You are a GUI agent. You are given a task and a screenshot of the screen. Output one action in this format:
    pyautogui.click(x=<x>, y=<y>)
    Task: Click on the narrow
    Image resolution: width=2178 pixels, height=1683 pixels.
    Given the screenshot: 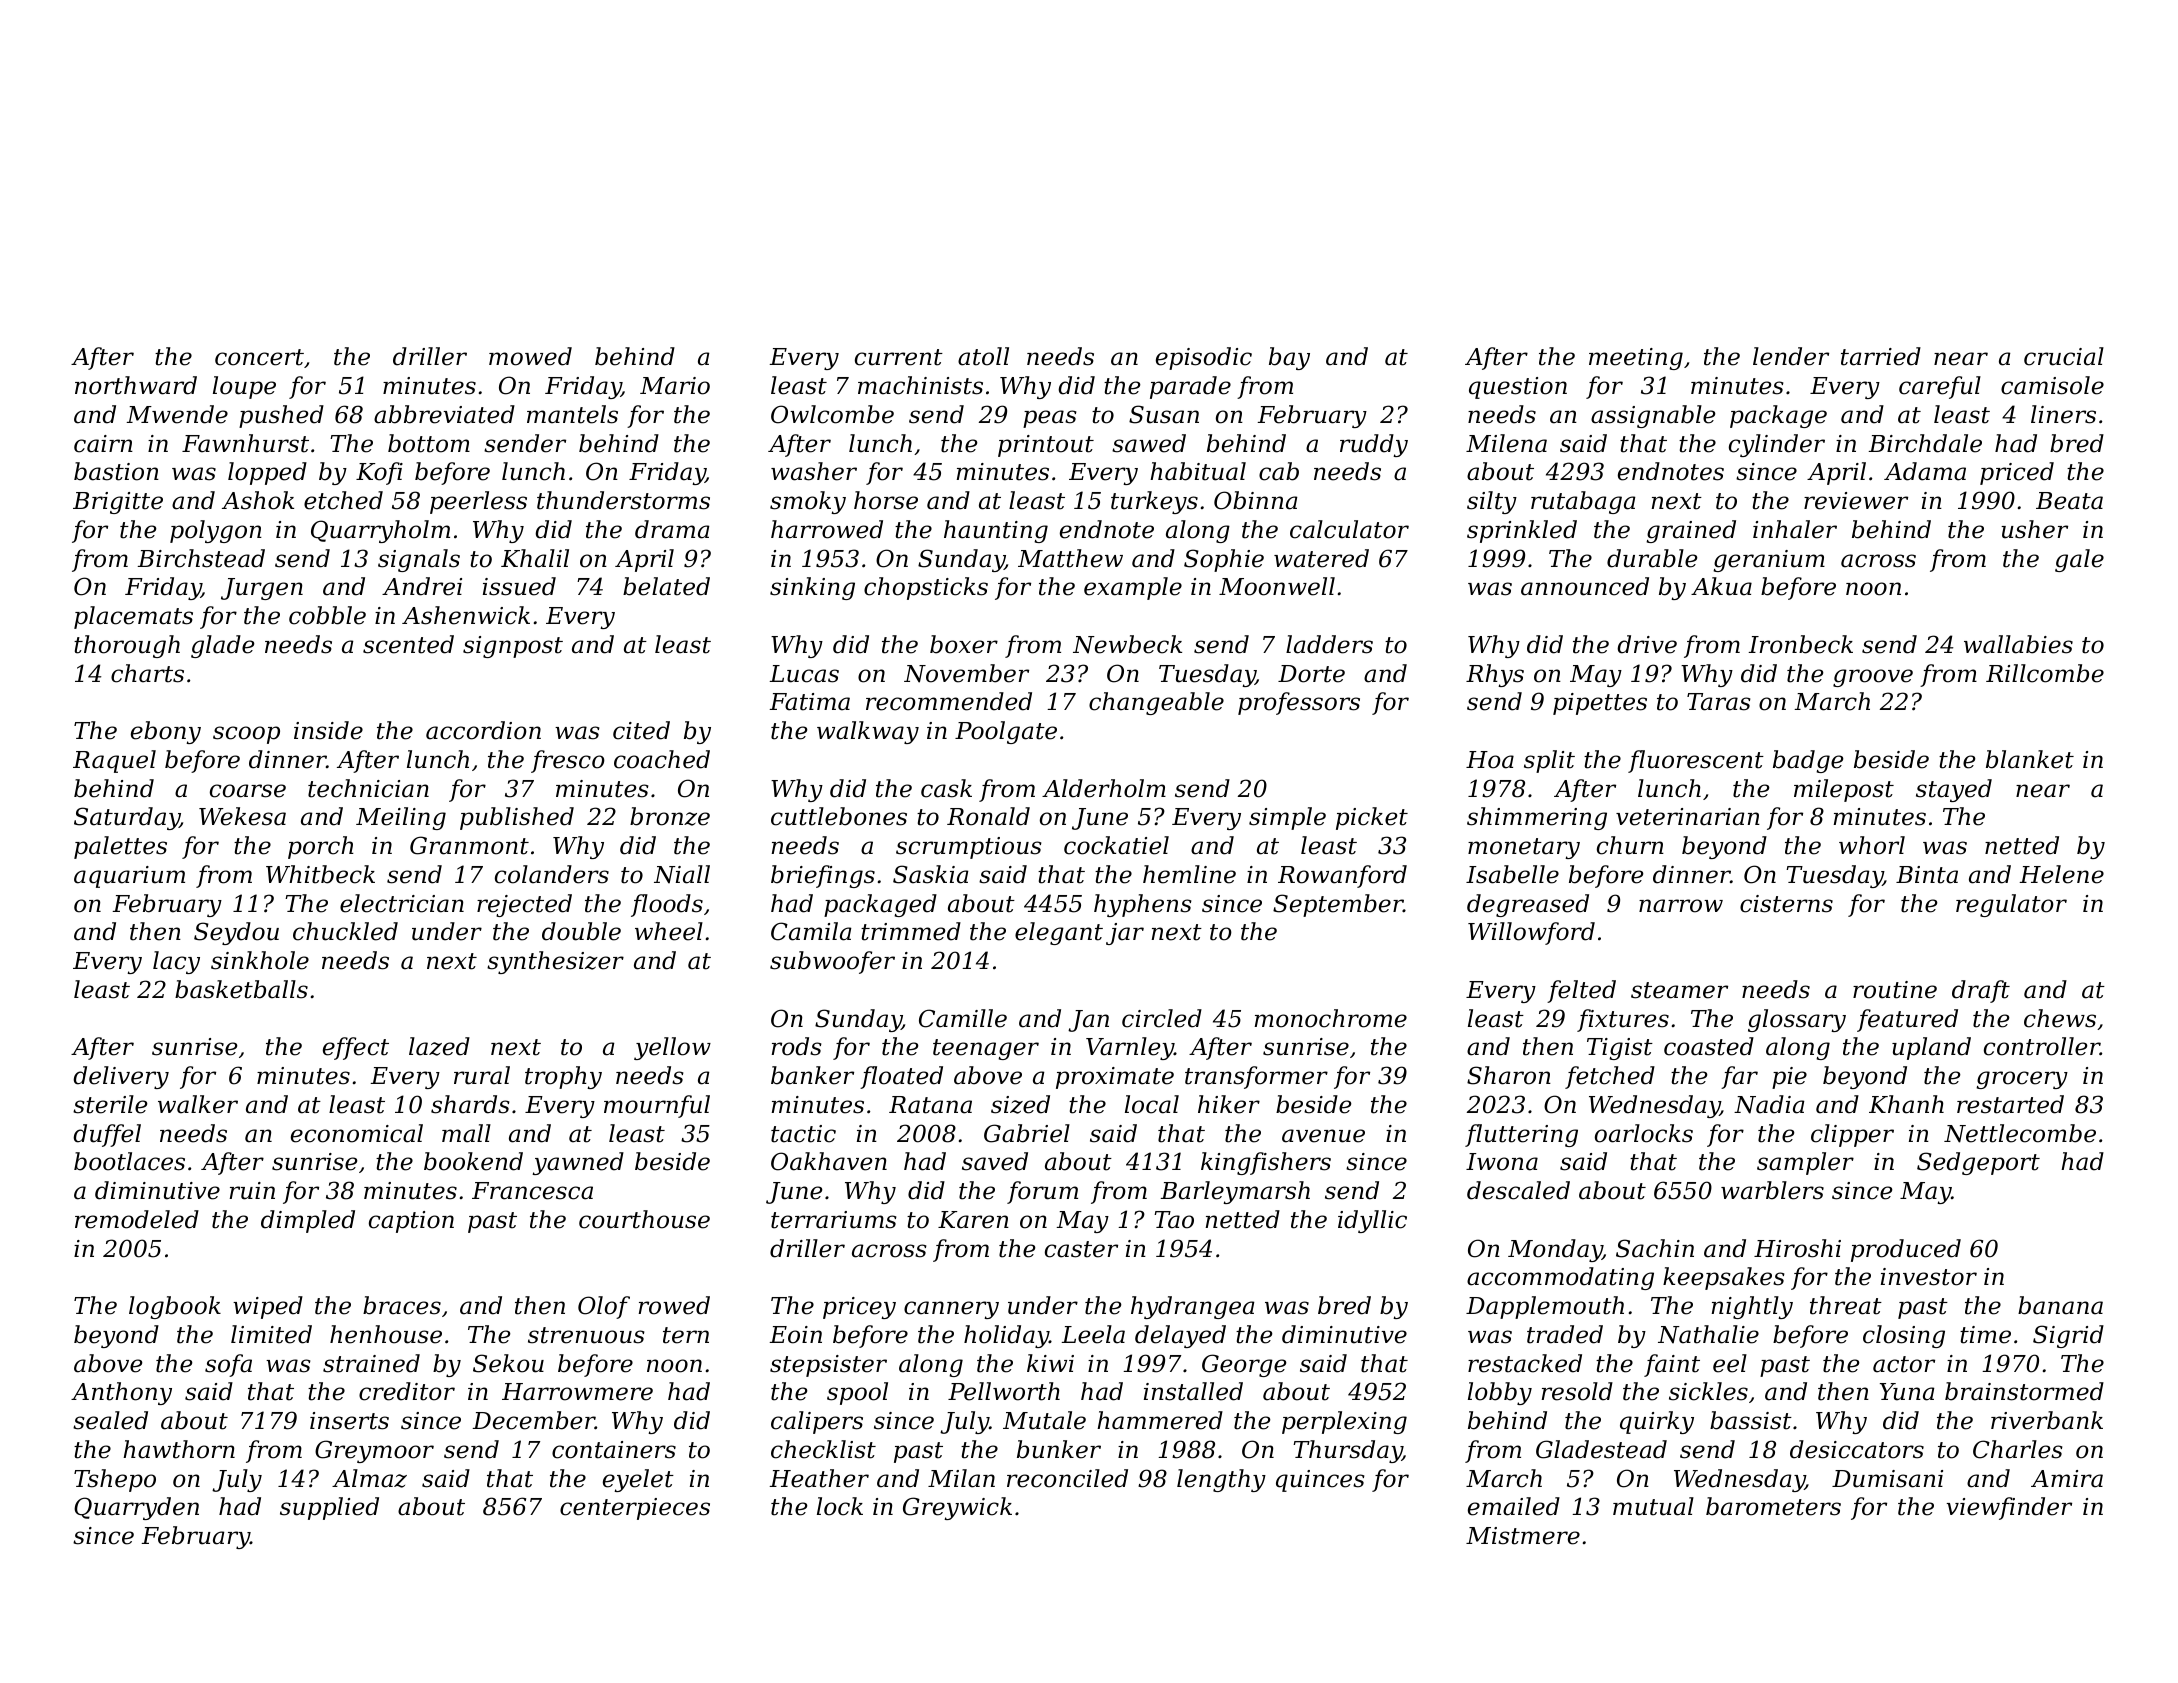 What is the action you would take?
    pyautogui.click(x=1681, y=906)
